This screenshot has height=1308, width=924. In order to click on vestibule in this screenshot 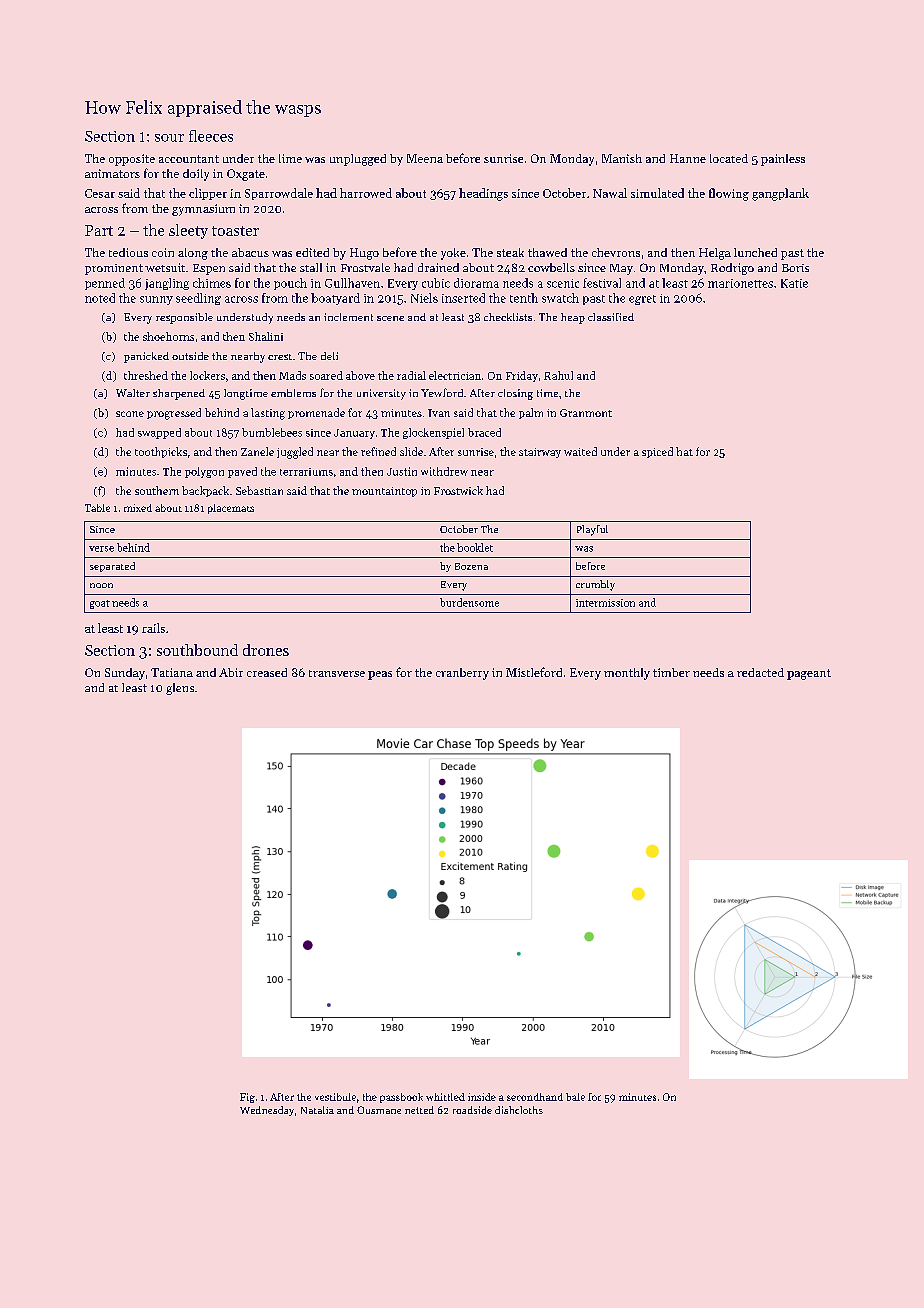, I will do `click(335, 1097)`.
